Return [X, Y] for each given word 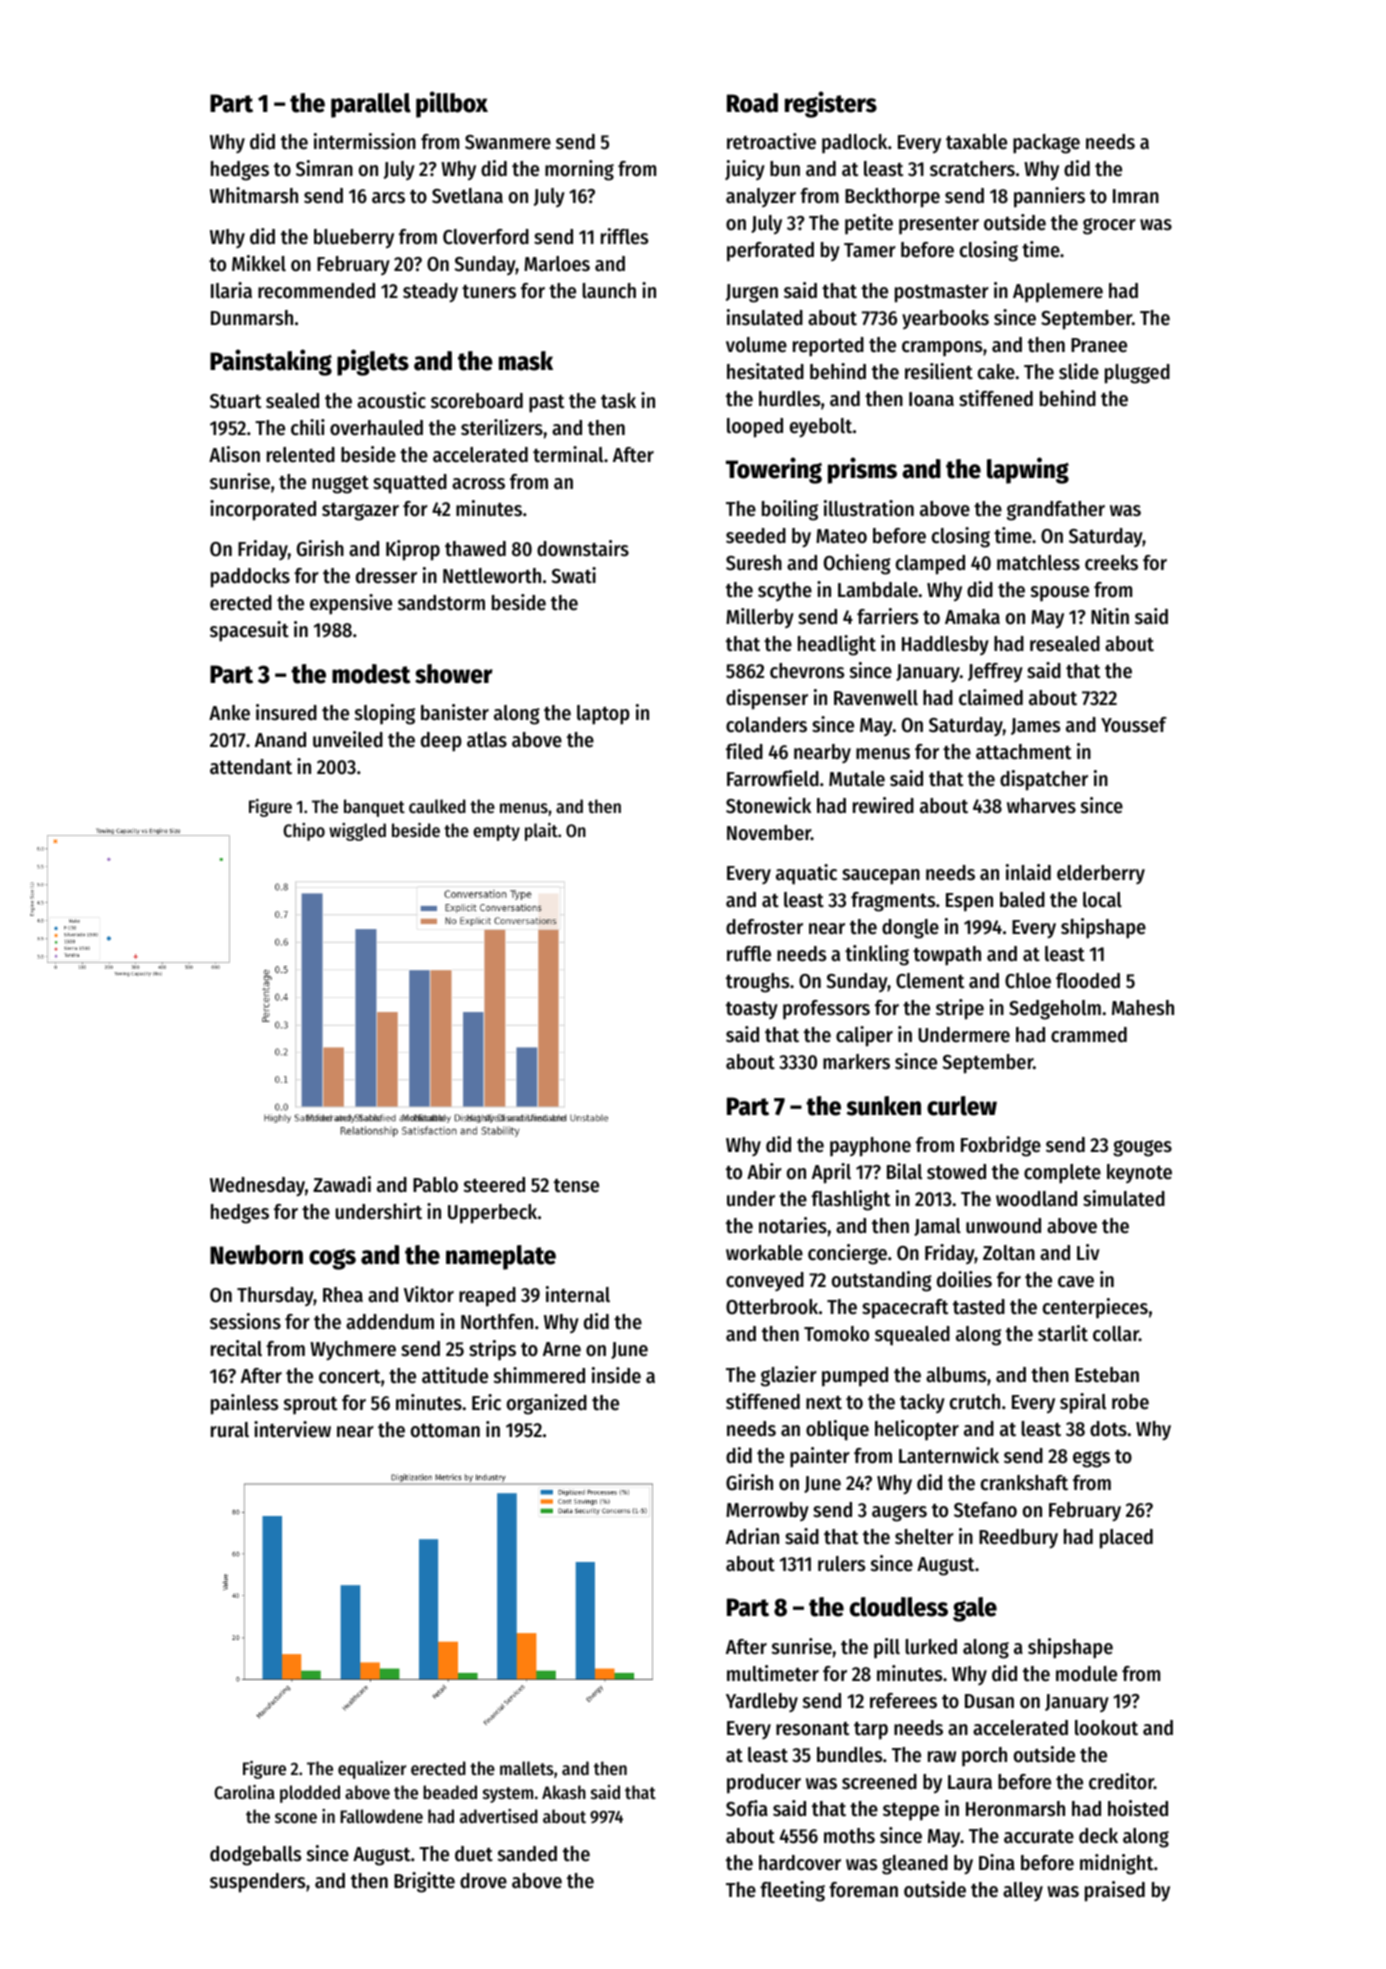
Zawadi [342, 1184]
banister [455, 712]
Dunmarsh [252, 318]
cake [996, 372]
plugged [1137, 374]
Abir [764, 1171]
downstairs [583, 548]
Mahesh [1143, 1008]
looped [755, 428]
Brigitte [424, 1882]
